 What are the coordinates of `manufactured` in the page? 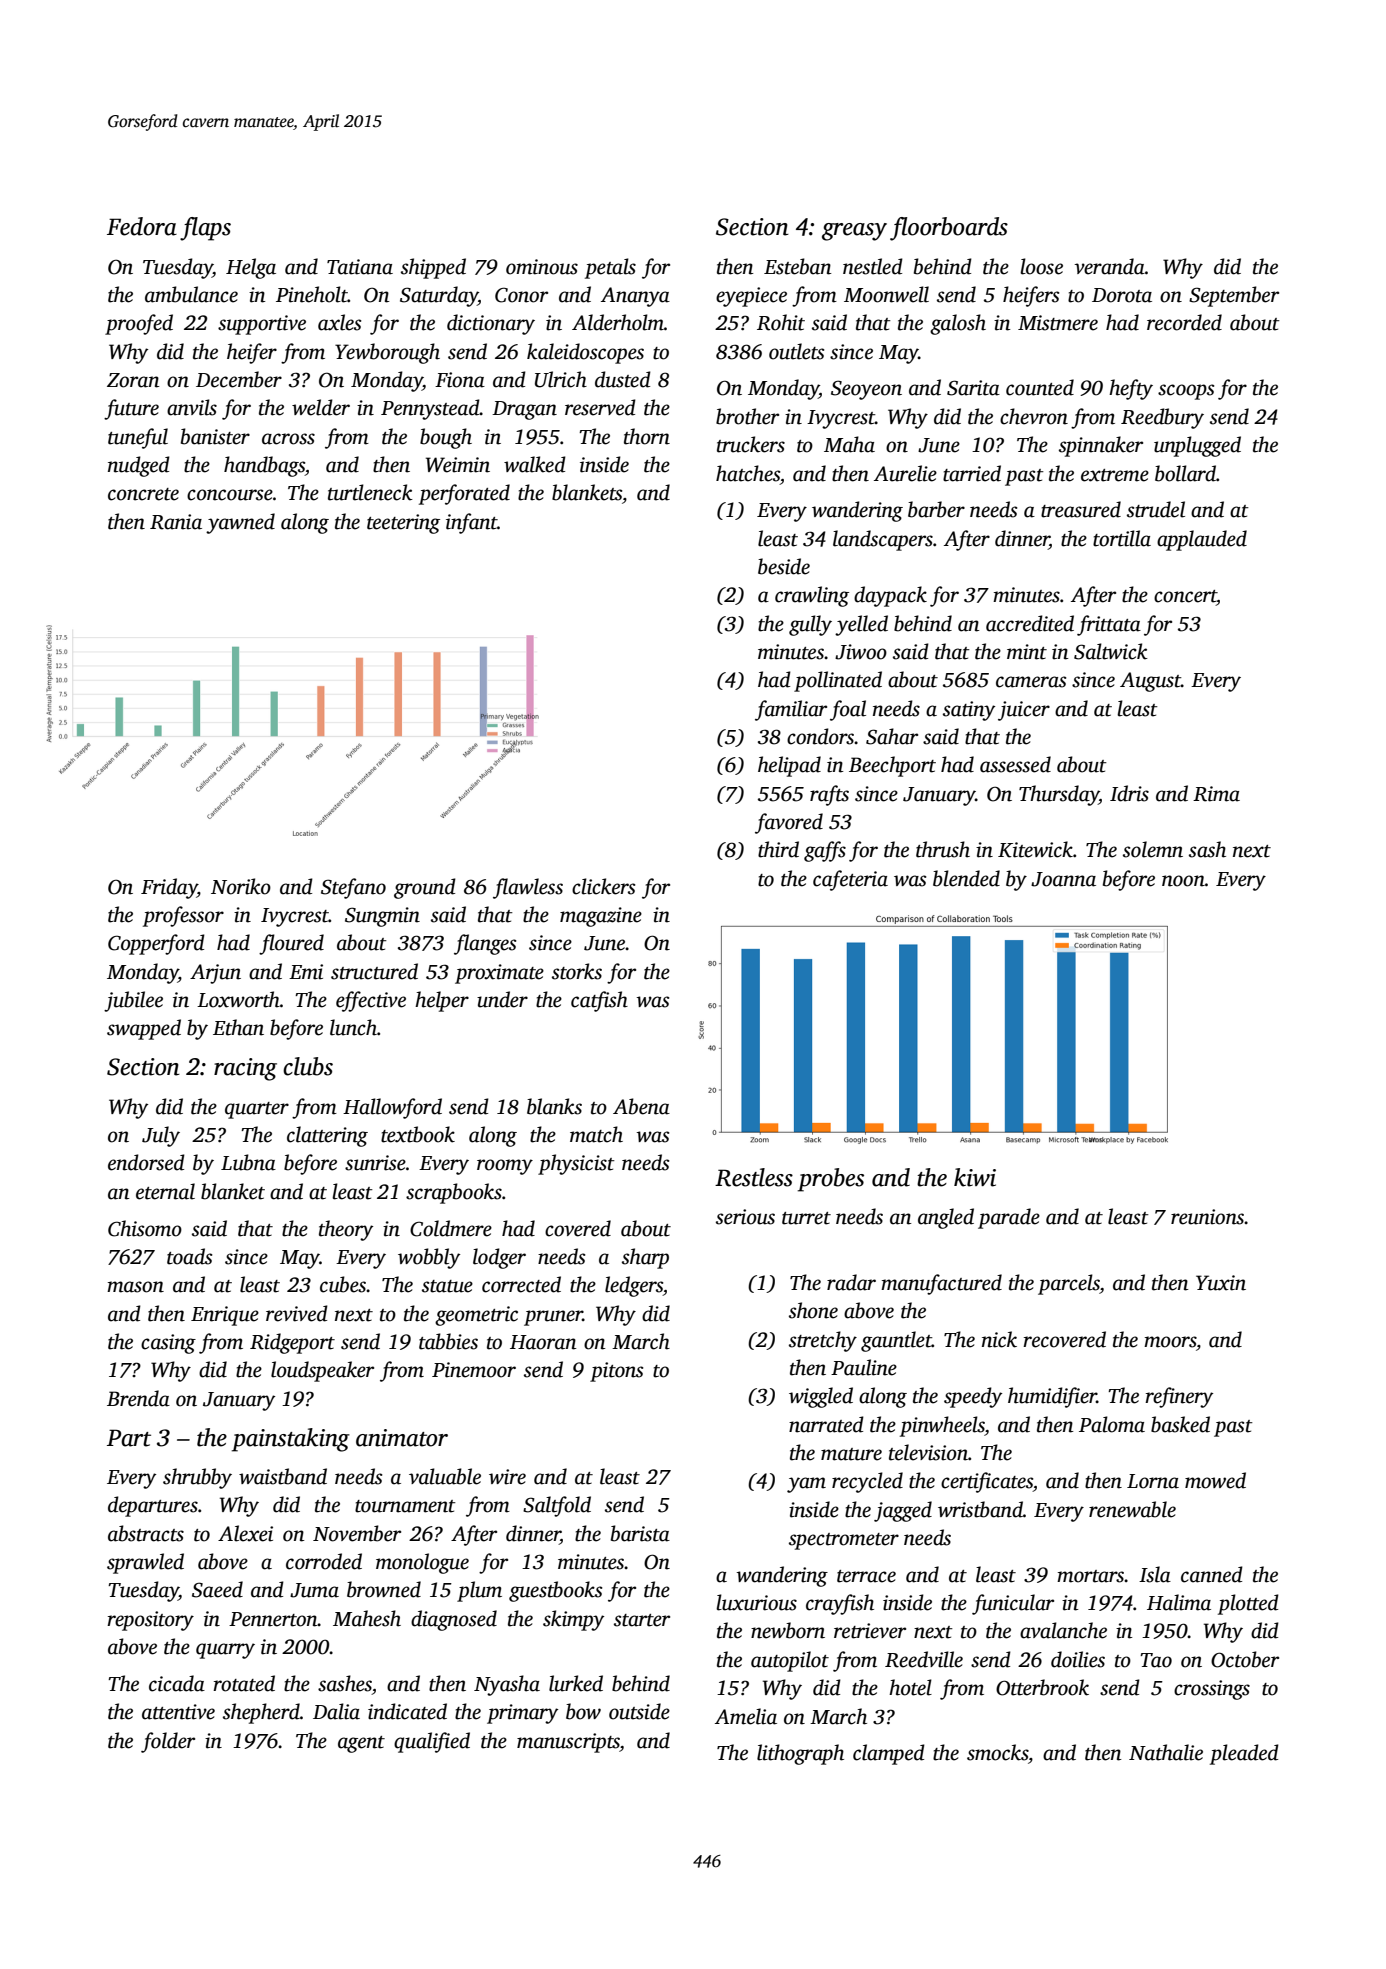 It's located at (941, 1284).
